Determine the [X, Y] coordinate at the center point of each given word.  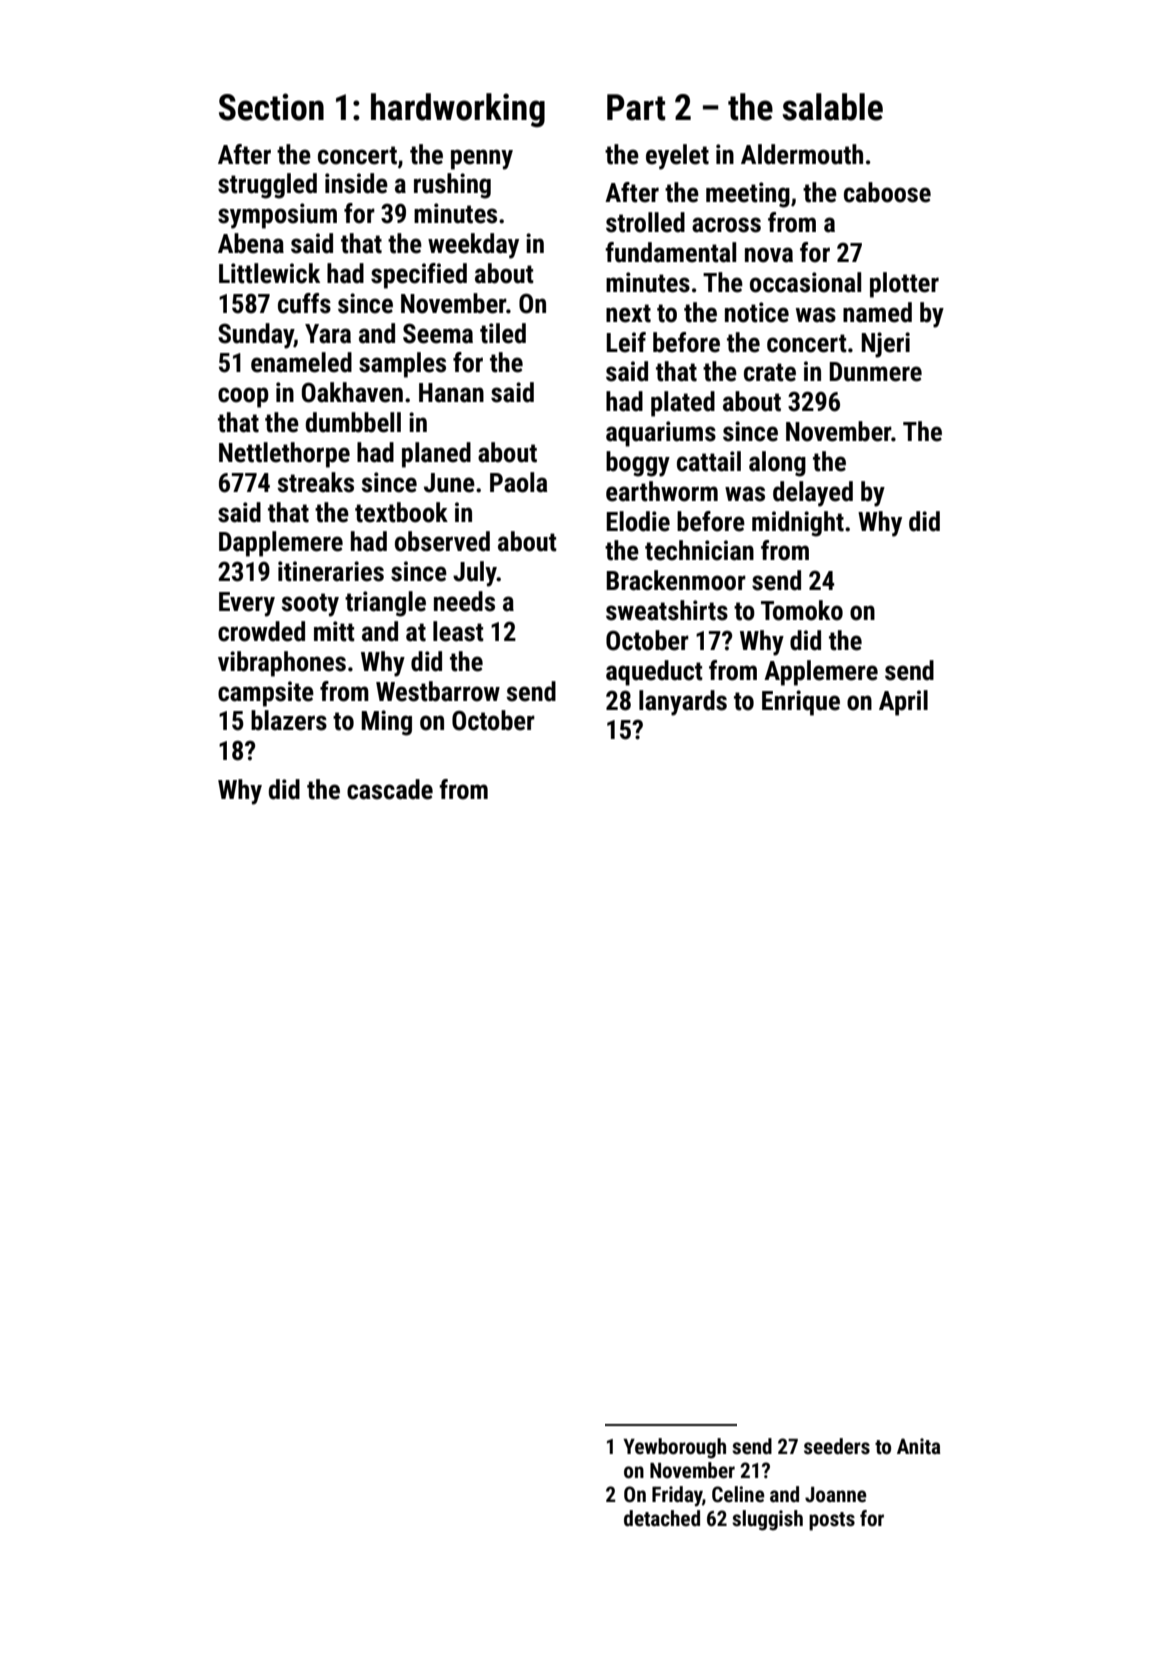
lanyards [683, 703]
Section [271, 107]
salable [832, 107]
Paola [519, 482]
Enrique [801, 703]
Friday [677, 1496]
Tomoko [802, 610]
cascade [390, 789]
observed [442, 541]
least [458, 631]
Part [636, 107]
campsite [266, 694]
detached [662, 1518]
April [903, 703]
